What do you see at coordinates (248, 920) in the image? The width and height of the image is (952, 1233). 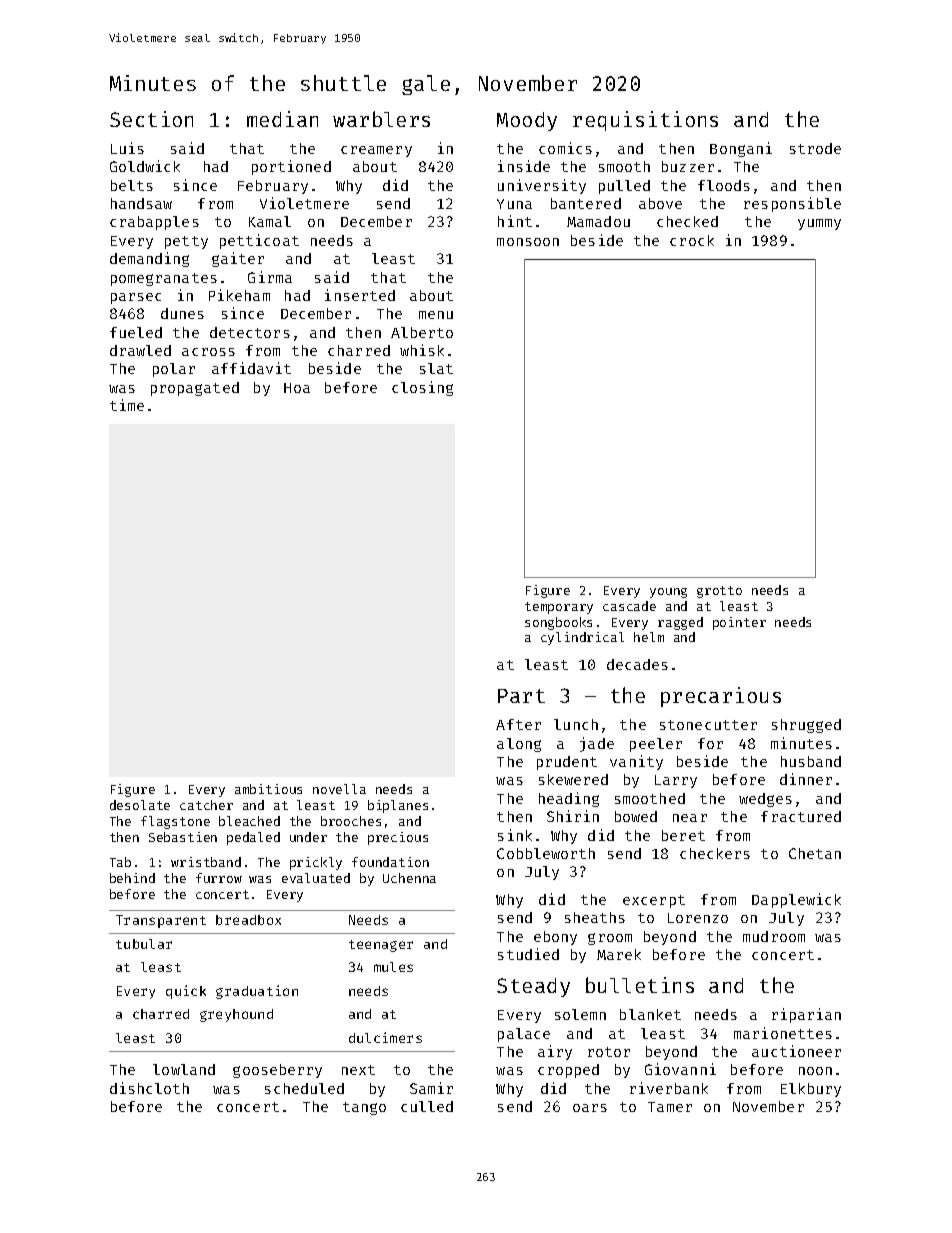 I see `breadbox` at bounding box center [248, 920].
